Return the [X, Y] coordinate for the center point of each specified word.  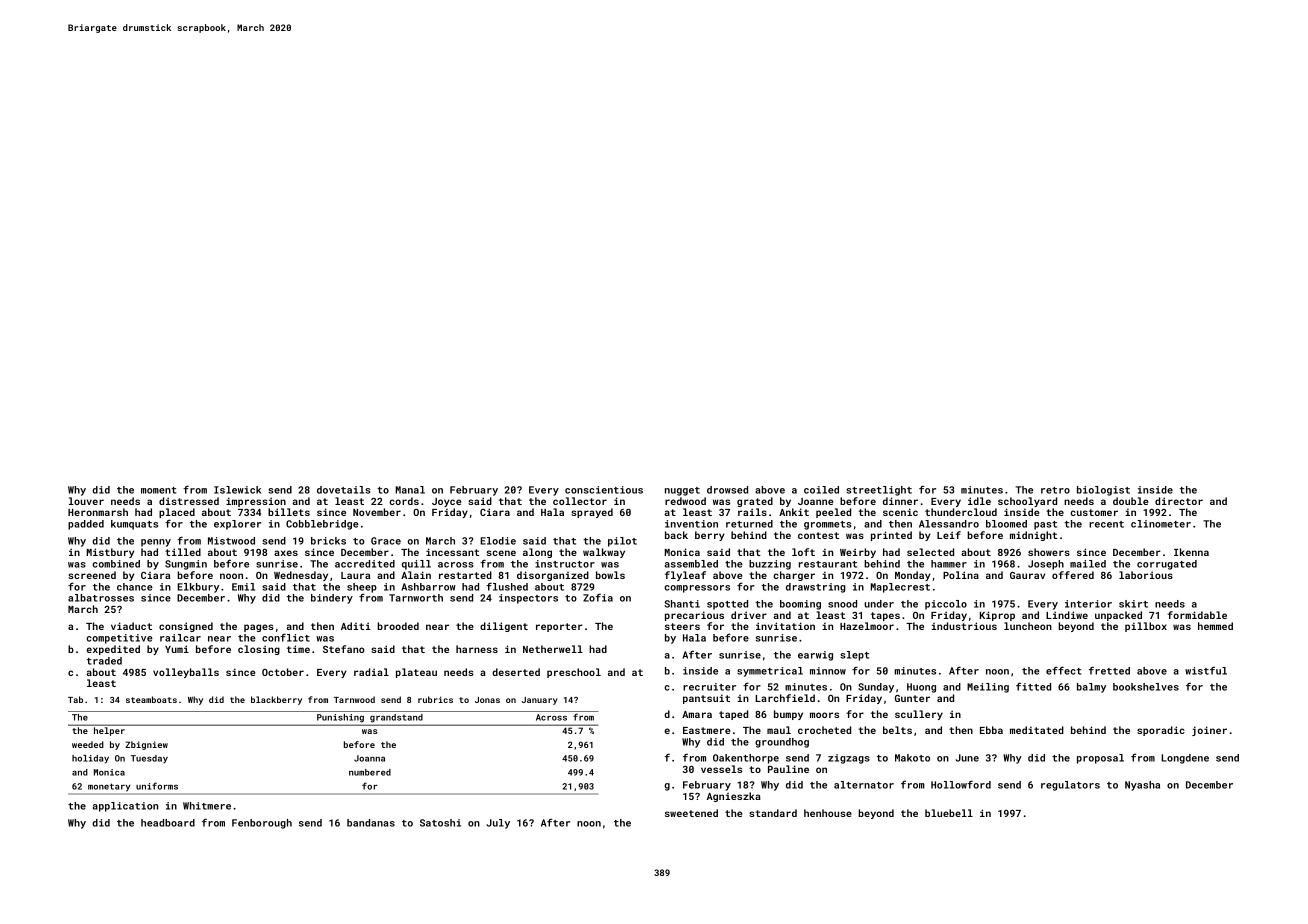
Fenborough [262, 824]
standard [773, 813]
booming [800, 605]
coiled [821, 490]
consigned [186, 627]
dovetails [343, 490]
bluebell [949, 813]
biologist [1103, 491]
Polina [961, 575]
